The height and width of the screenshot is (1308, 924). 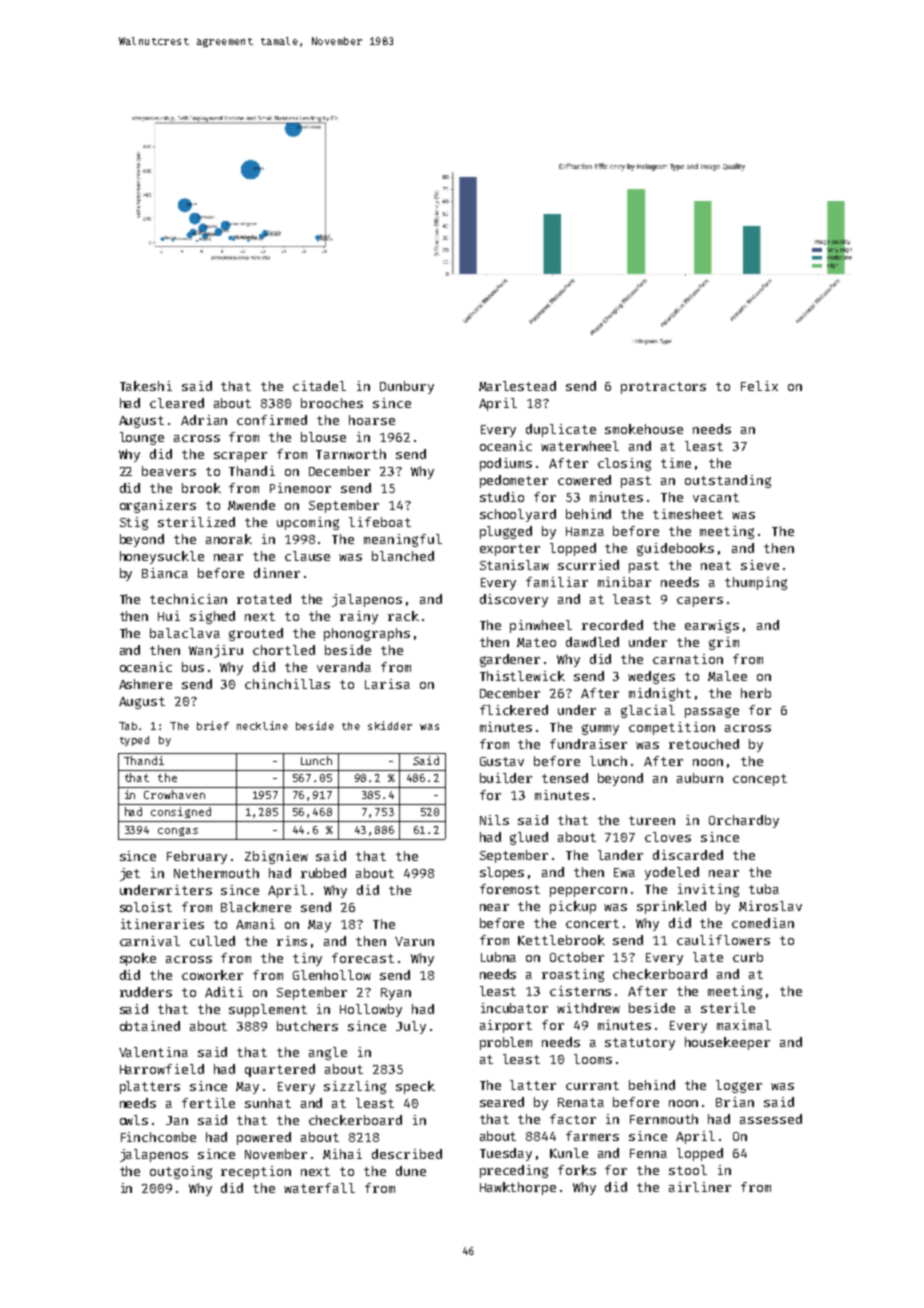 What do you see at coordinates (332, 403) in the screenshot?
I see `brooches` at bounding box center [332, 403].
